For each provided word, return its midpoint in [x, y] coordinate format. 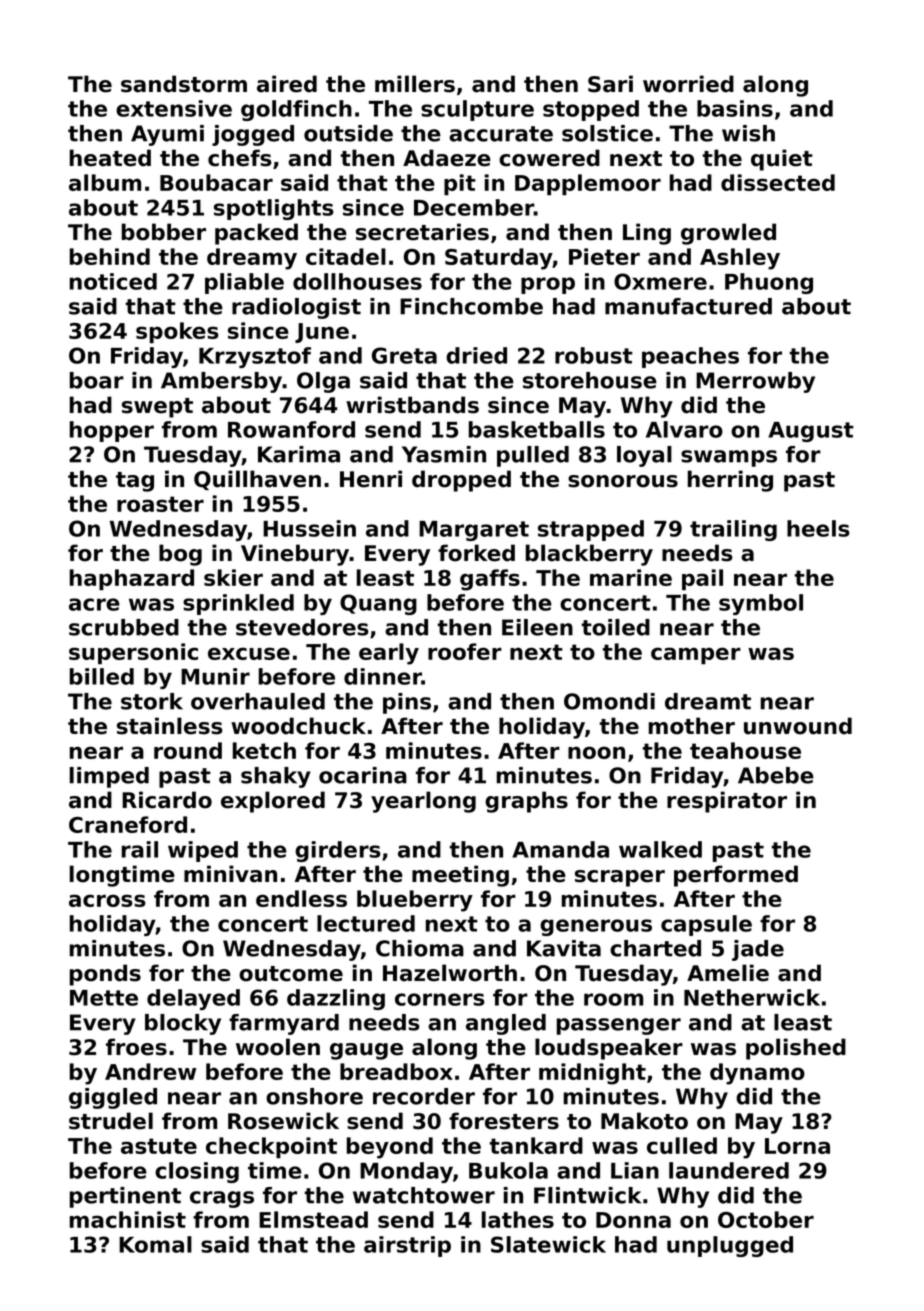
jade [758, 950]
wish [748, 133]
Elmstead [313, 1219]
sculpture [477, 110]
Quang [378, 604]
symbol [761, 604]
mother [692, 726]
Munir [215, 676]
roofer [465, 651]
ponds [105, 975]
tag [135, 482]
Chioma [420, 948]
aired [287, 84]
